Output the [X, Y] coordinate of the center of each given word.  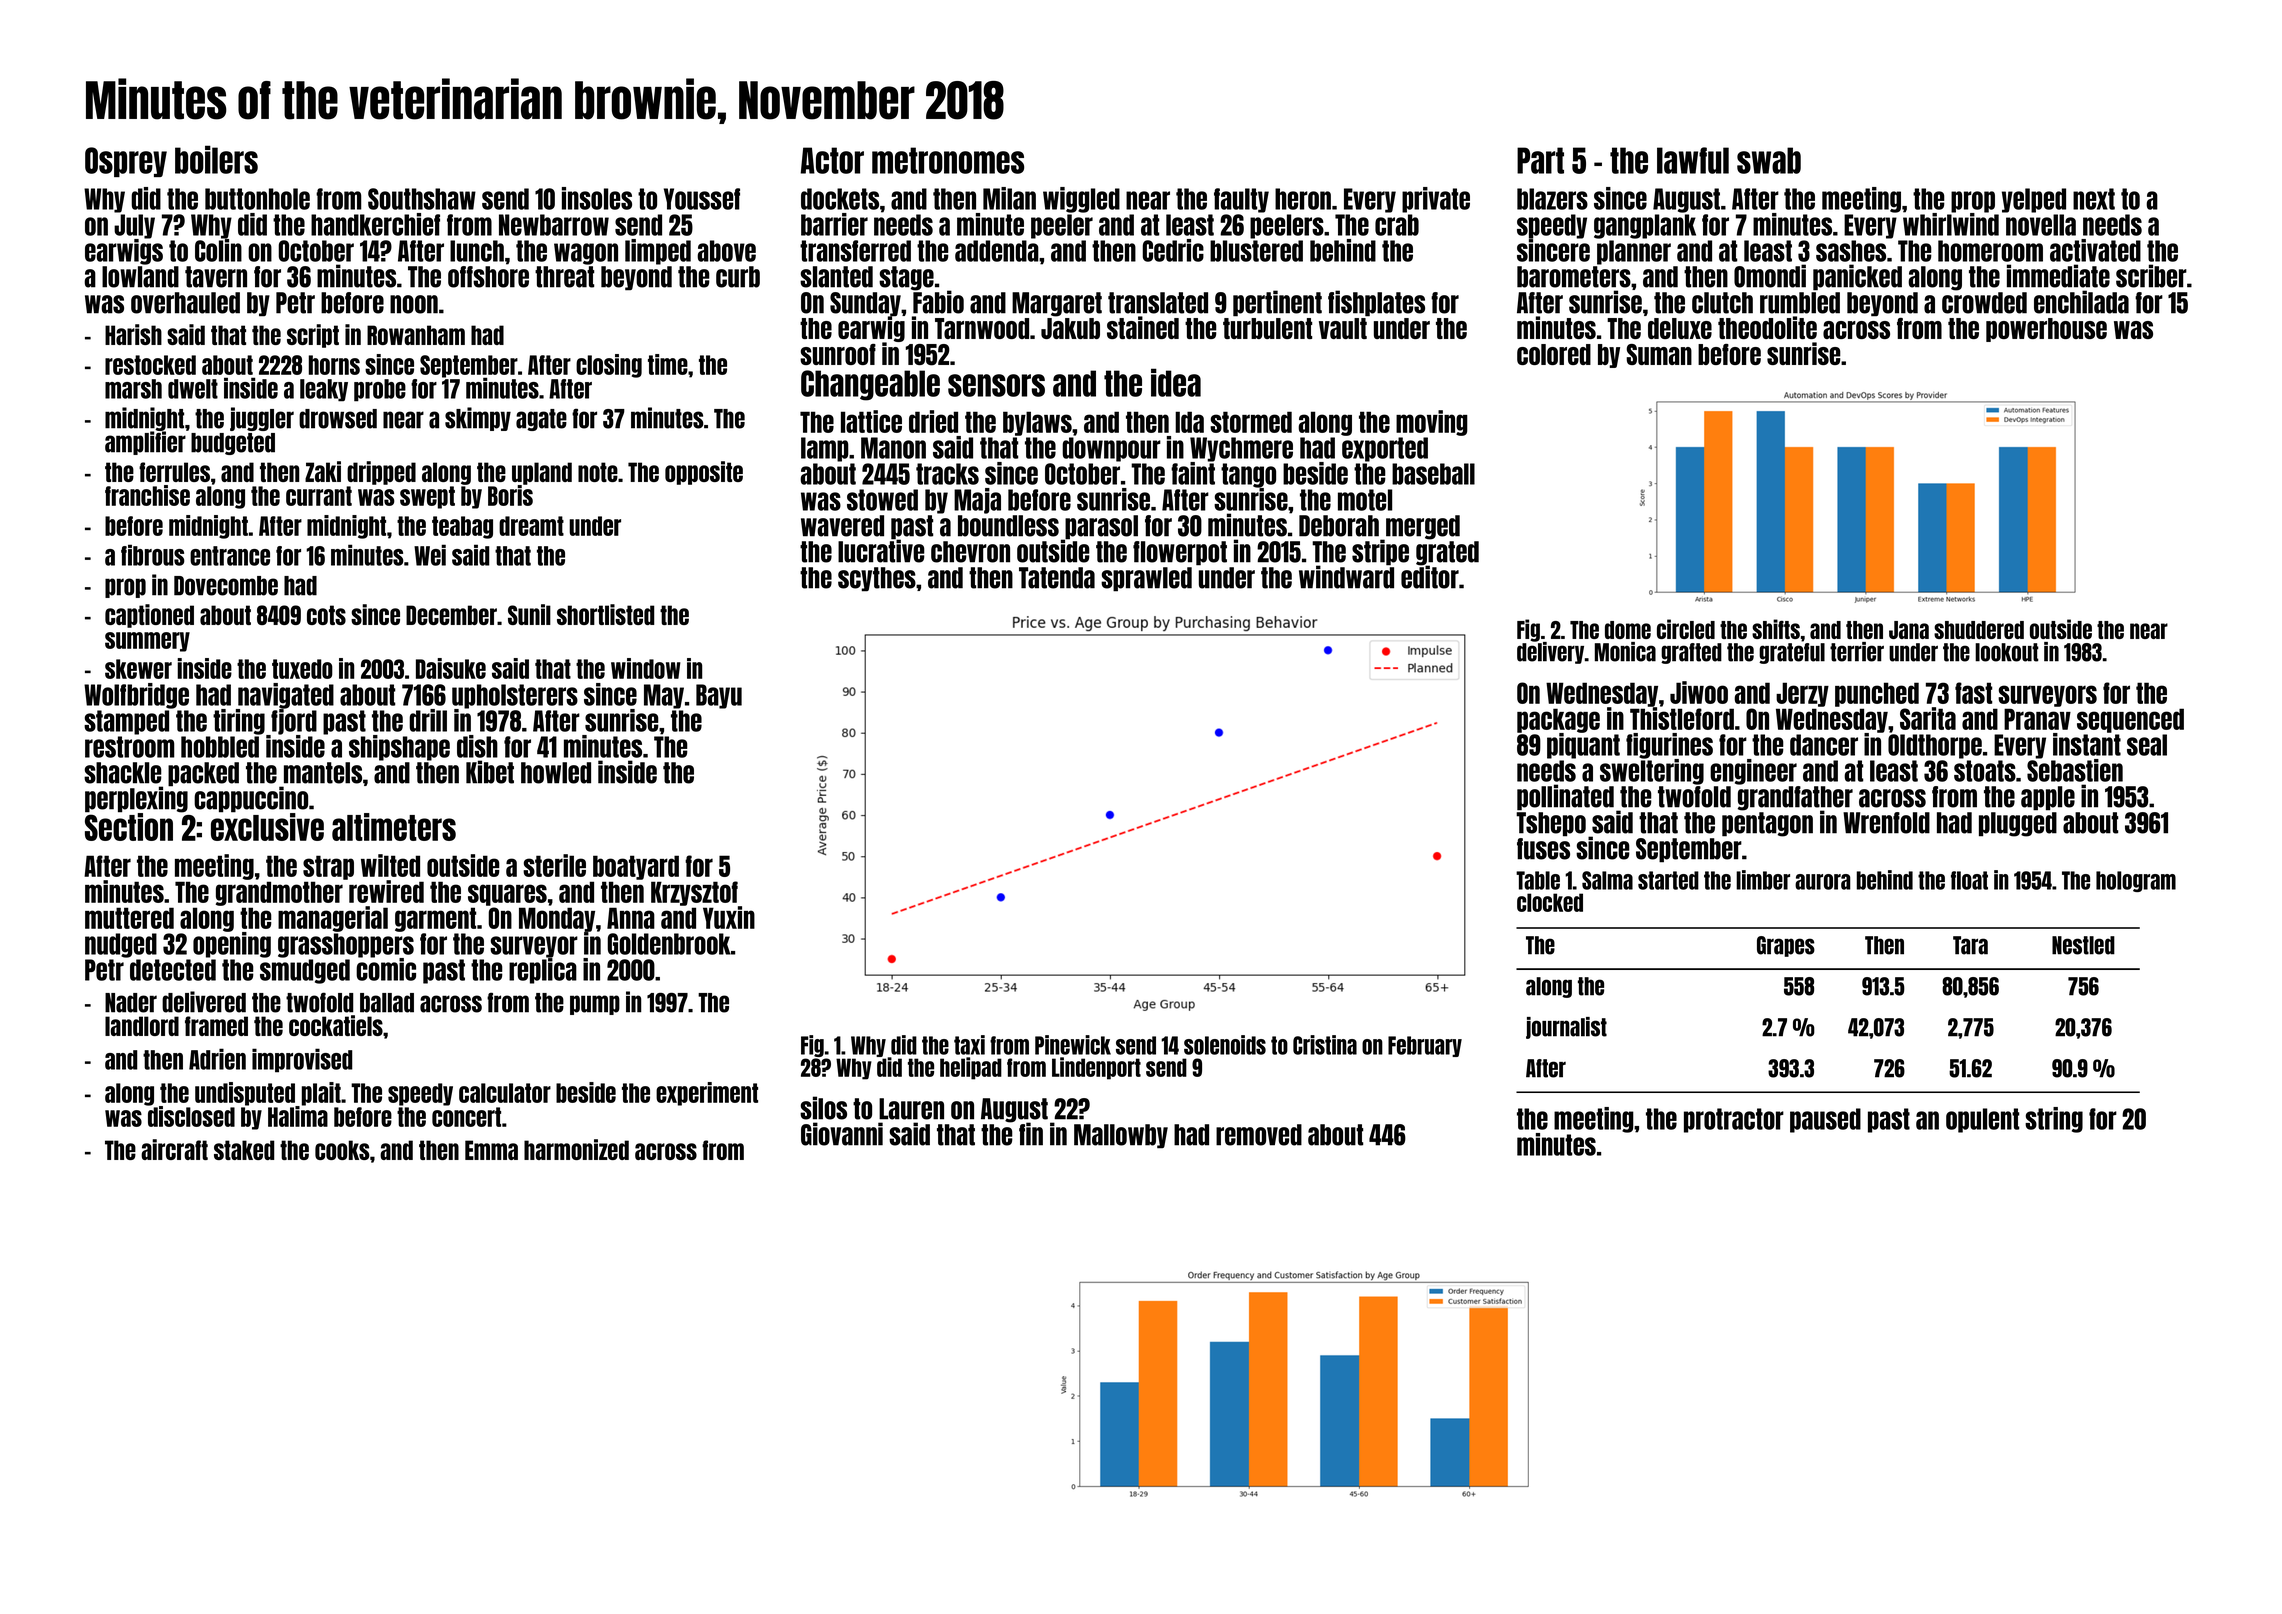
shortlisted [605, 614]
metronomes [948, 160]
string [2054, 1120]
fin [1031, 1134]
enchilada [2081, 302]
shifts [1776, 629]
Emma [491, 1150]
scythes [877, 579]
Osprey [126, 162]
